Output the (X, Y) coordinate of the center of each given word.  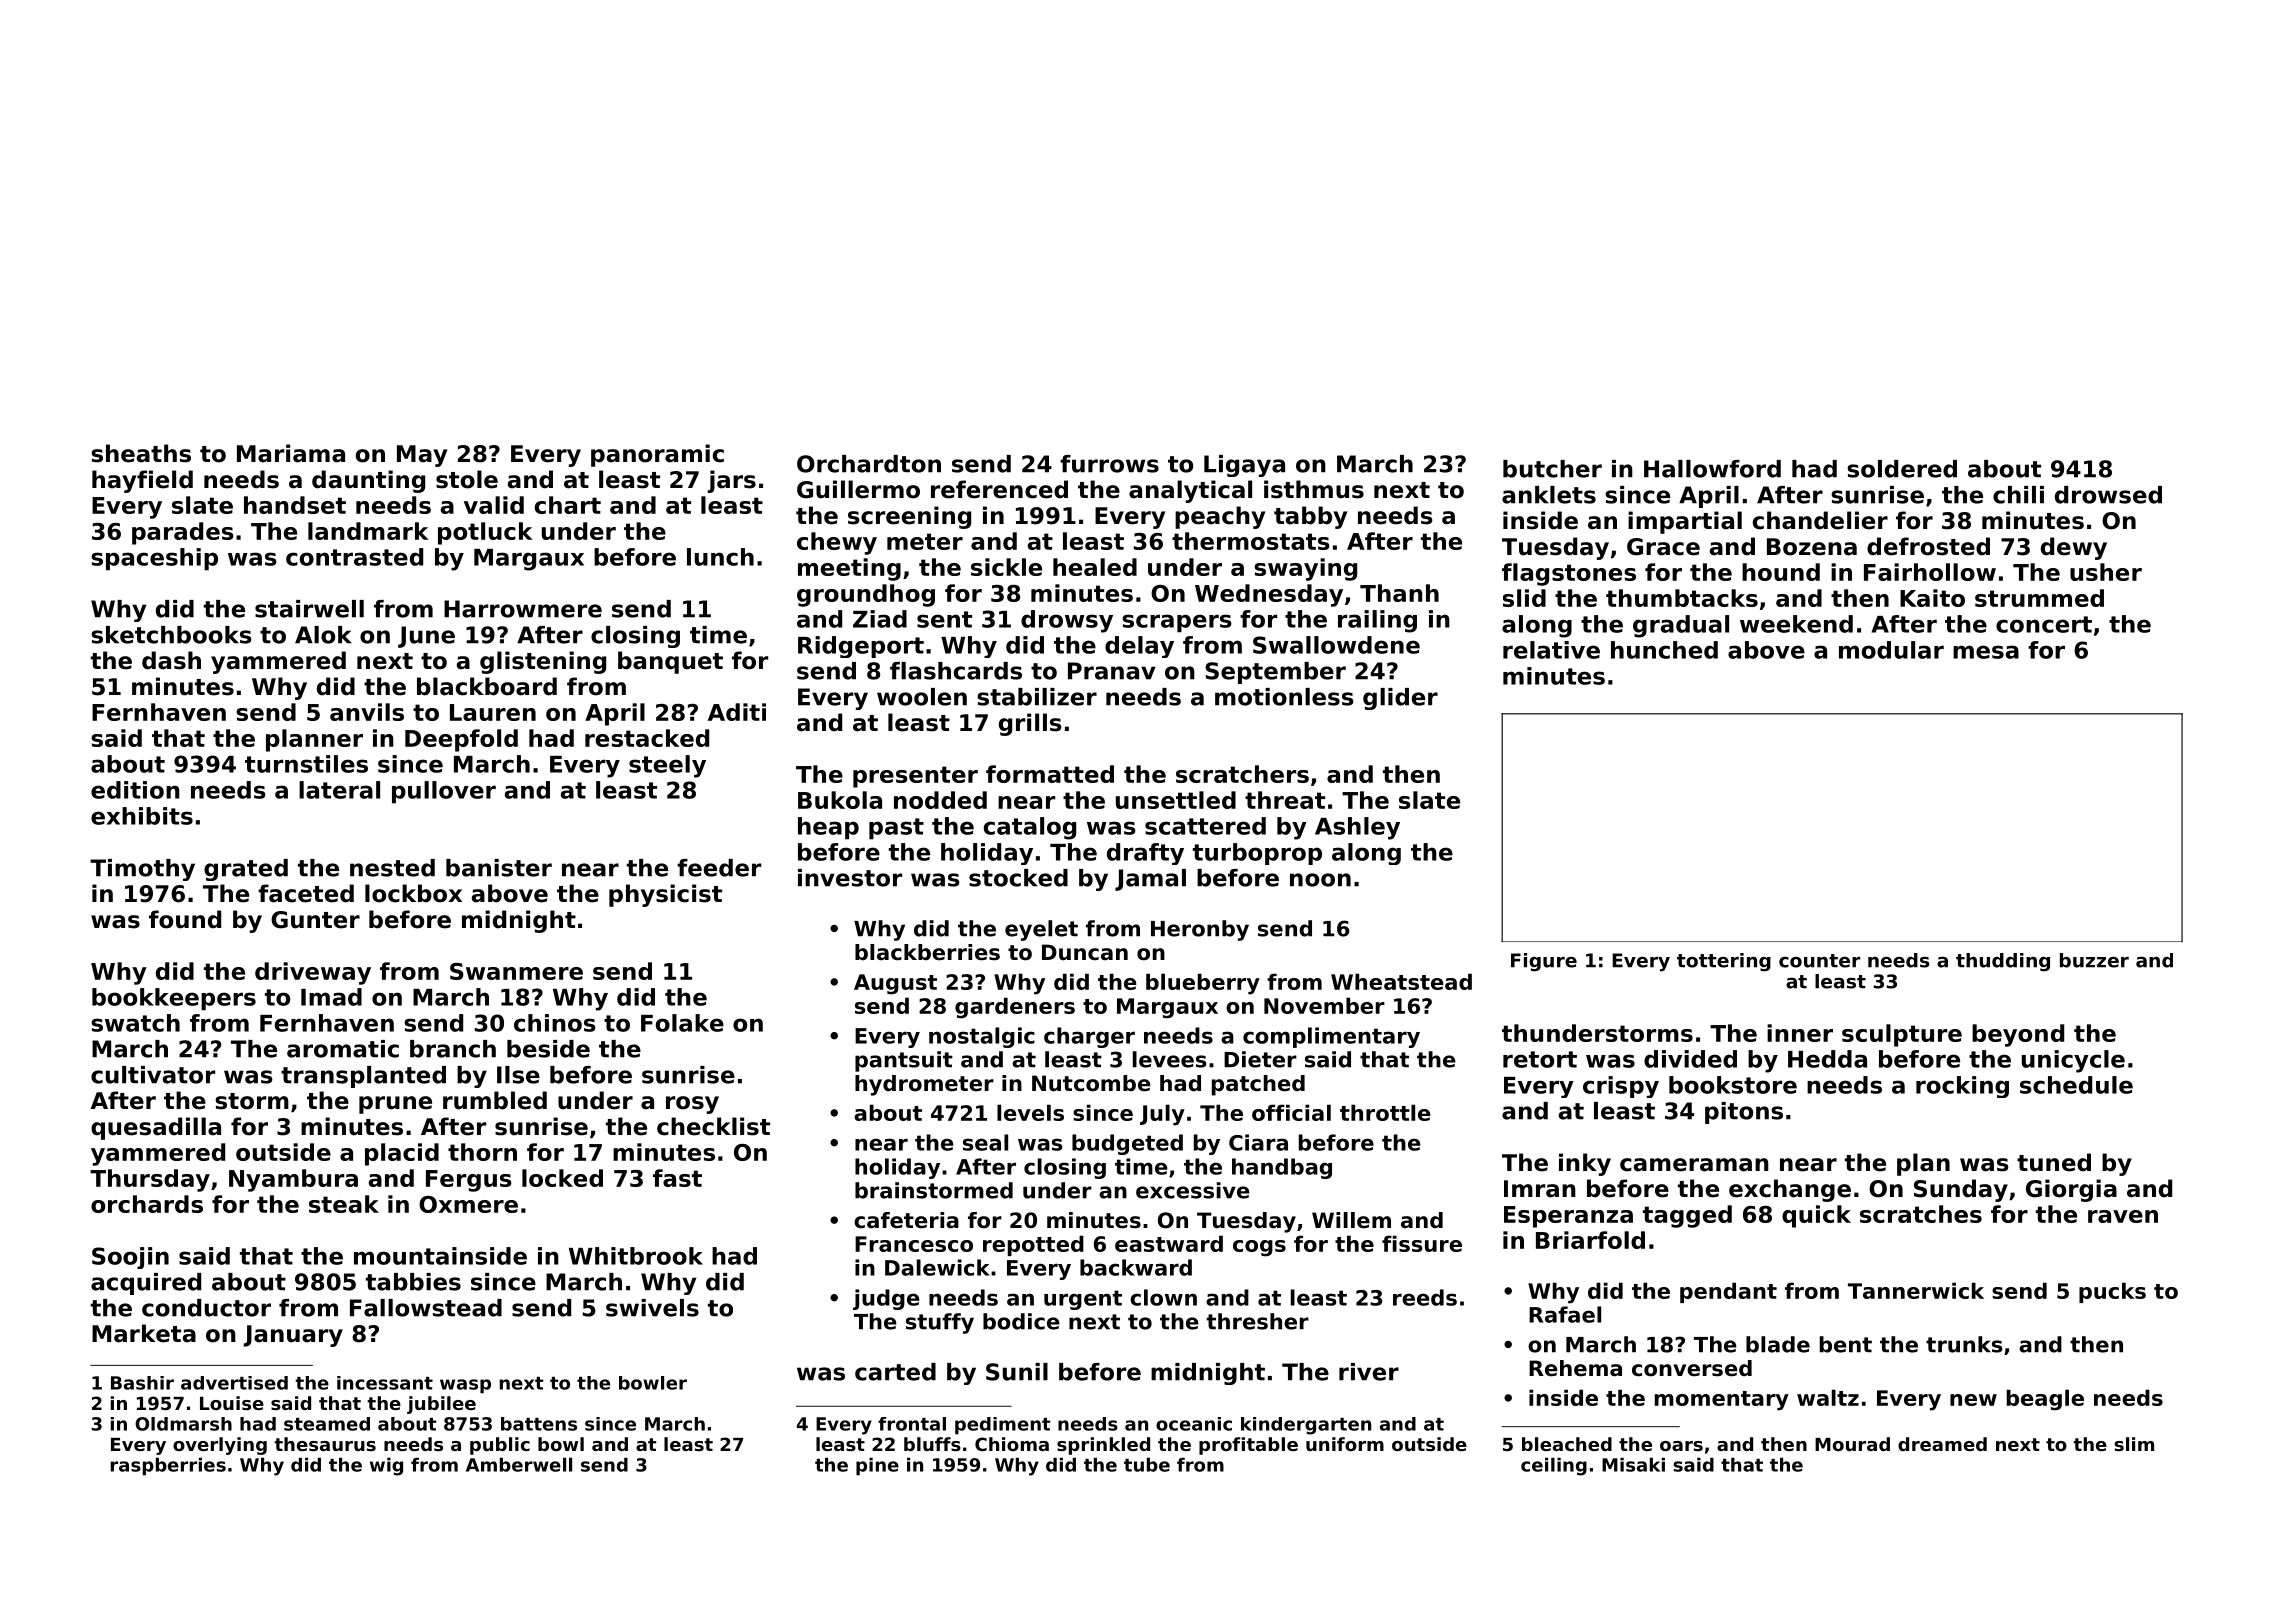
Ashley (1357, 828)
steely (667, 766)
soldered (1902, 469)
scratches (1921, 1214)
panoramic (657, 455)
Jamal (1150, 880)
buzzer (2094, 960)
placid (402, 1154)
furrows (1109, 464)
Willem (1351, 1220)
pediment (1002, 1426)
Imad (331, 997)
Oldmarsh (183, 1424)
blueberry (1203, 984)
